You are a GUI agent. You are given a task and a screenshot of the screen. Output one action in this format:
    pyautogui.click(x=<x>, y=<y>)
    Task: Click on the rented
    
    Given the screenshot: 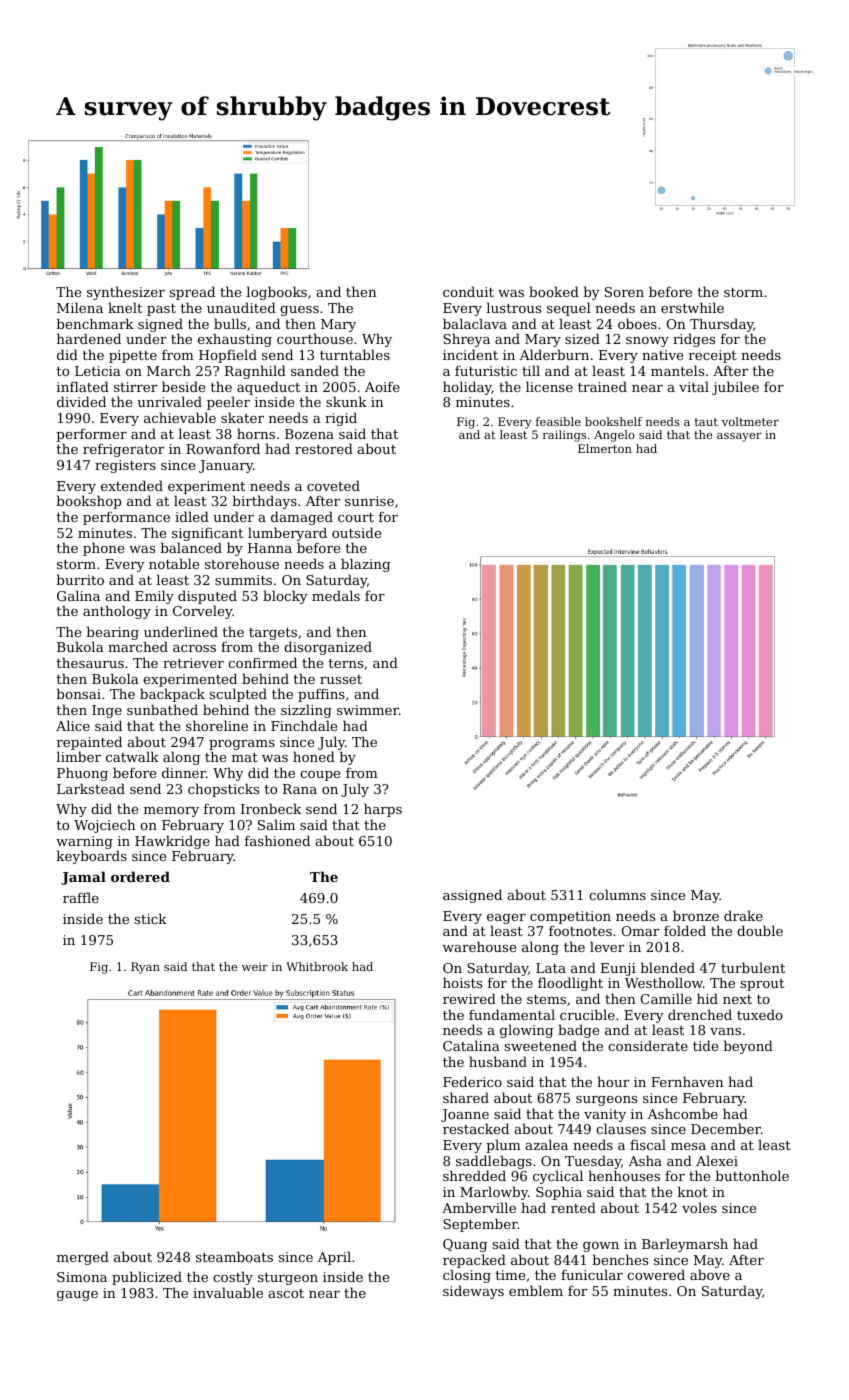 What is the action you would take?
    pyautogui.click(x=573, y=1207)
